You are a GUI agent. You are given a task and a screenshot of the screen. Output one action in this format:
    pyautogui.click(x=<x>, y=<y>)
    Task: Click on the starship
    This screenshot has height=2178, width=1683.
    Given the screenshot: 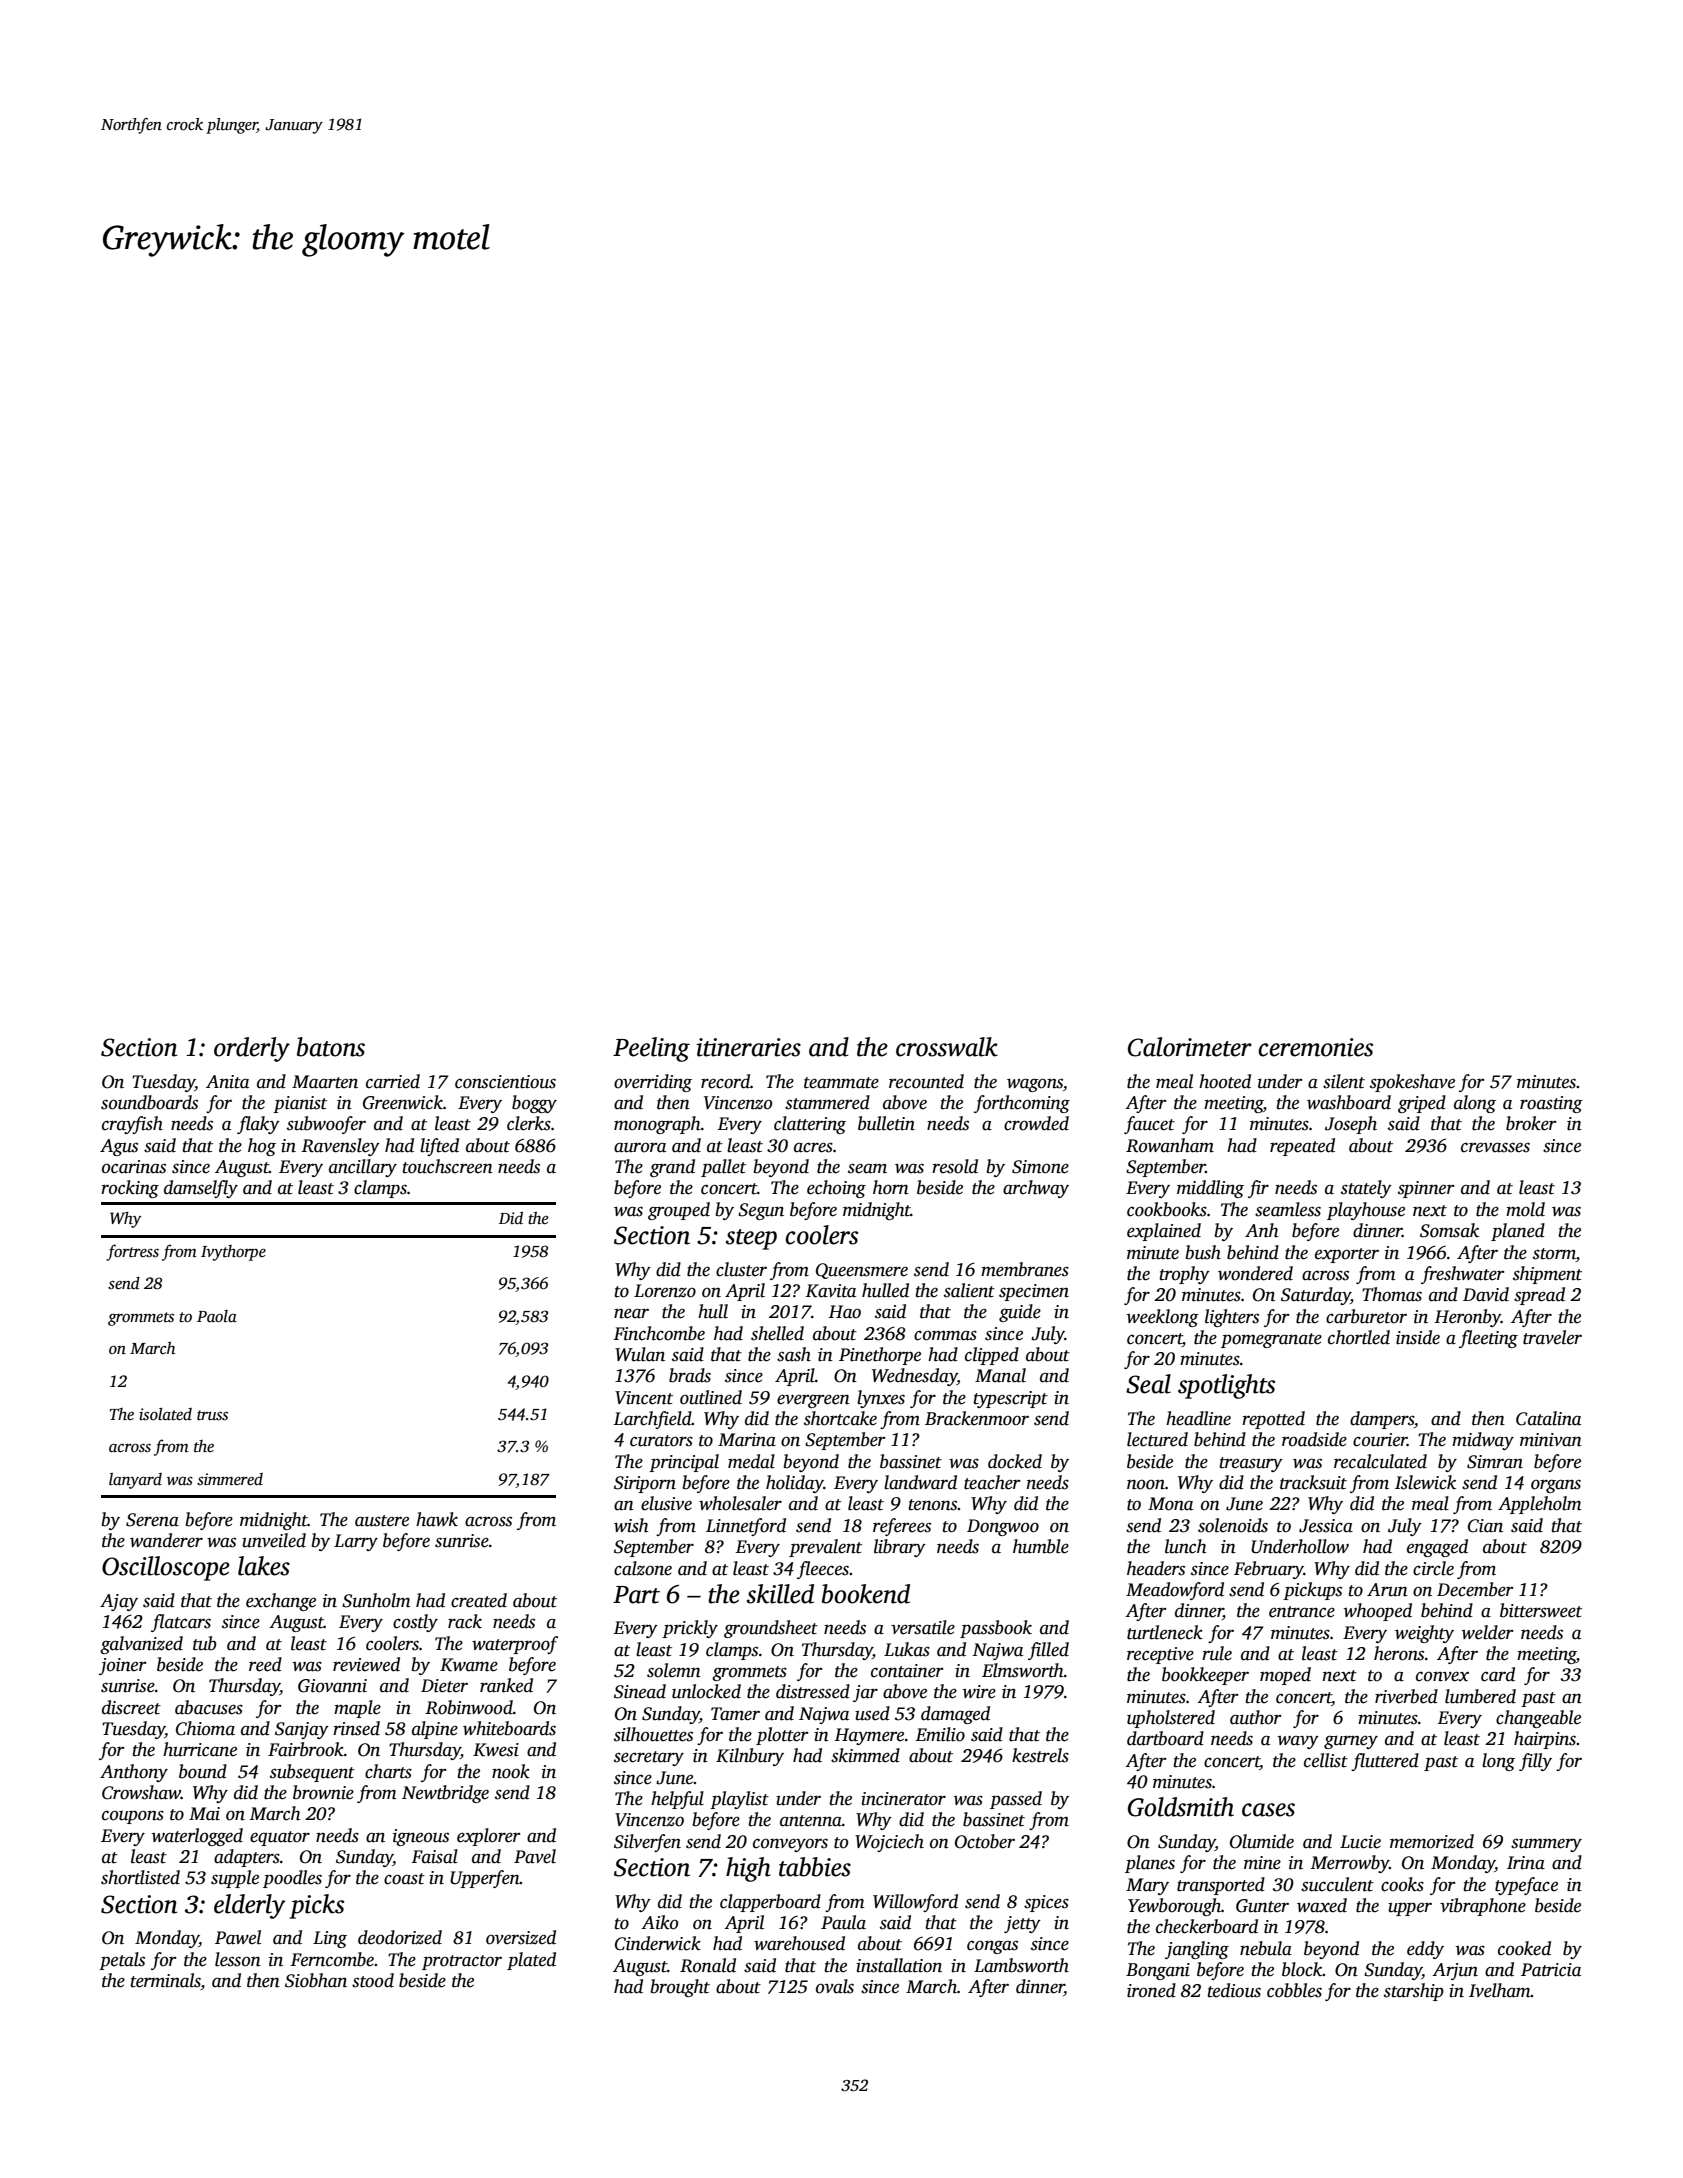 What is the action you would take?
    pyautogui.click(x=1414, y=1992)
